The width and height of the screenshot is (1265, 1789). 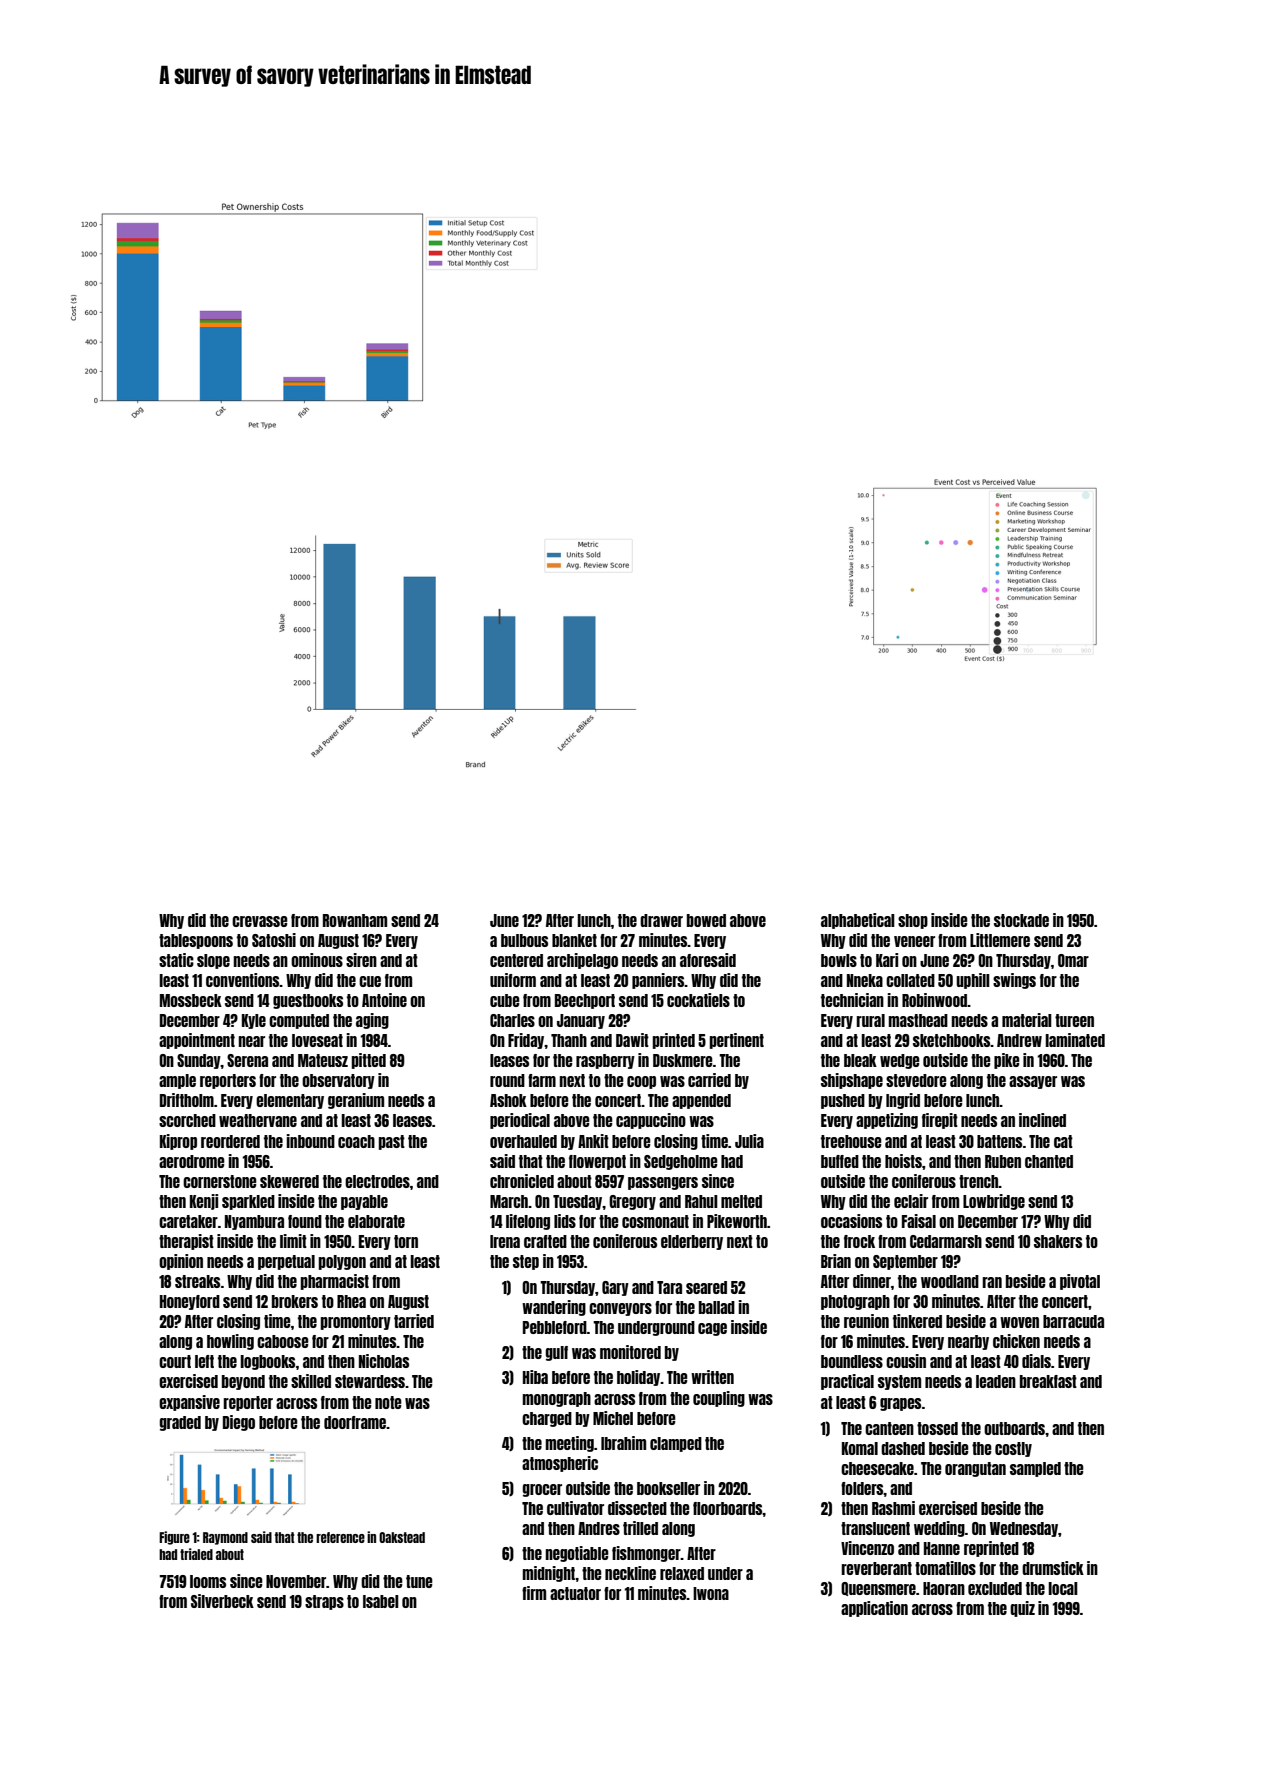 What do you see at coordinates (1074, 1020) in the screenshot?
I see `tureen` at bounding box center [1074, 1020].
